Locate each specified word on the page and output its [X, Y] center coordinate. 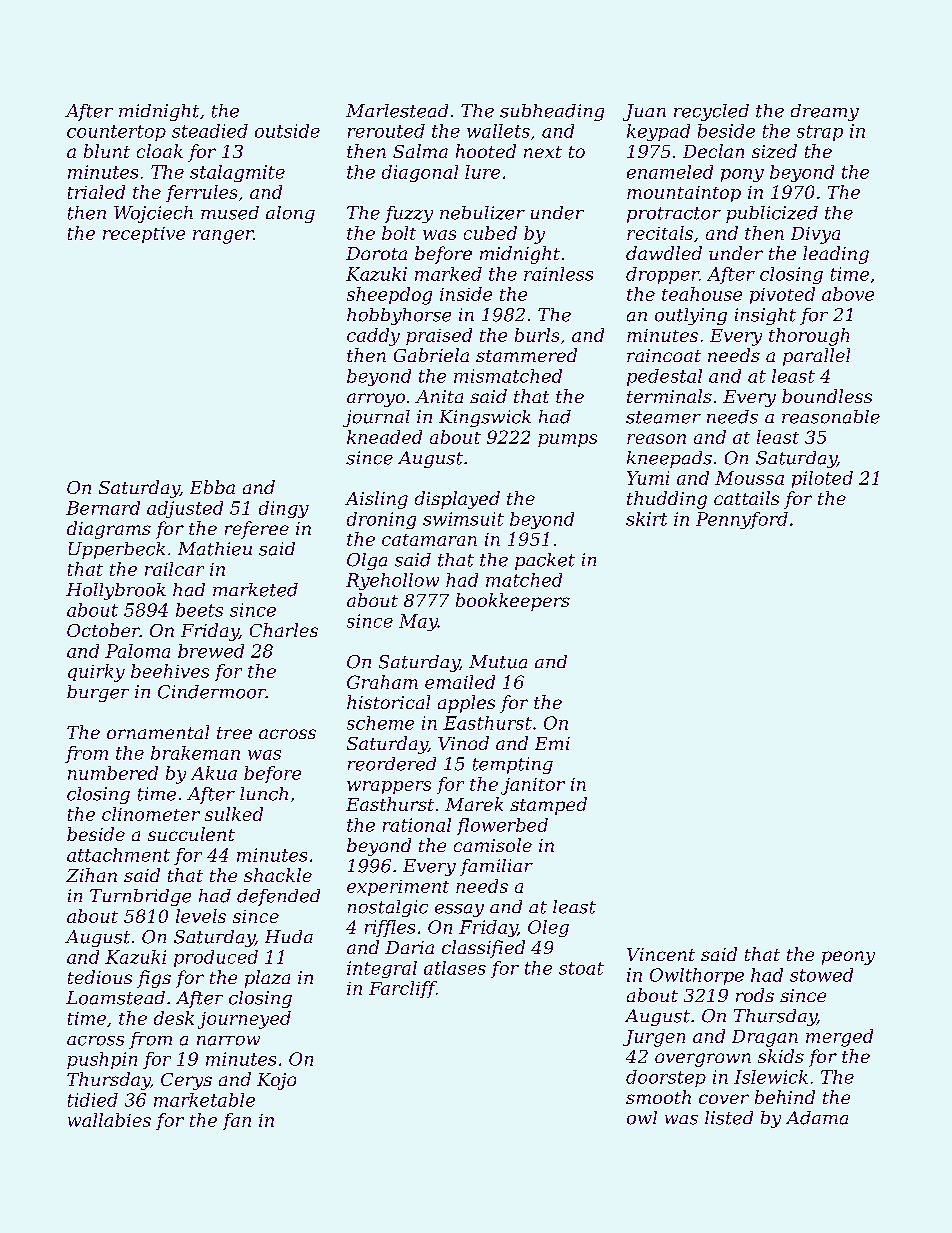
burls [537, 335]
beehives [170, 671]
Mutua [498, 662]
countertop [116, 133]
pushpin [102, 1060]
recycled [711, 112]
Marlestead [397, 111]
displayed [457, 500]
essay [459, 910]
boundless [827, 396]
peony [848, 958]
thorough [809, 337]
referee [257, 530]
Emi [552, 743]
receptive [144, 235]
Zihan [91, 875]
